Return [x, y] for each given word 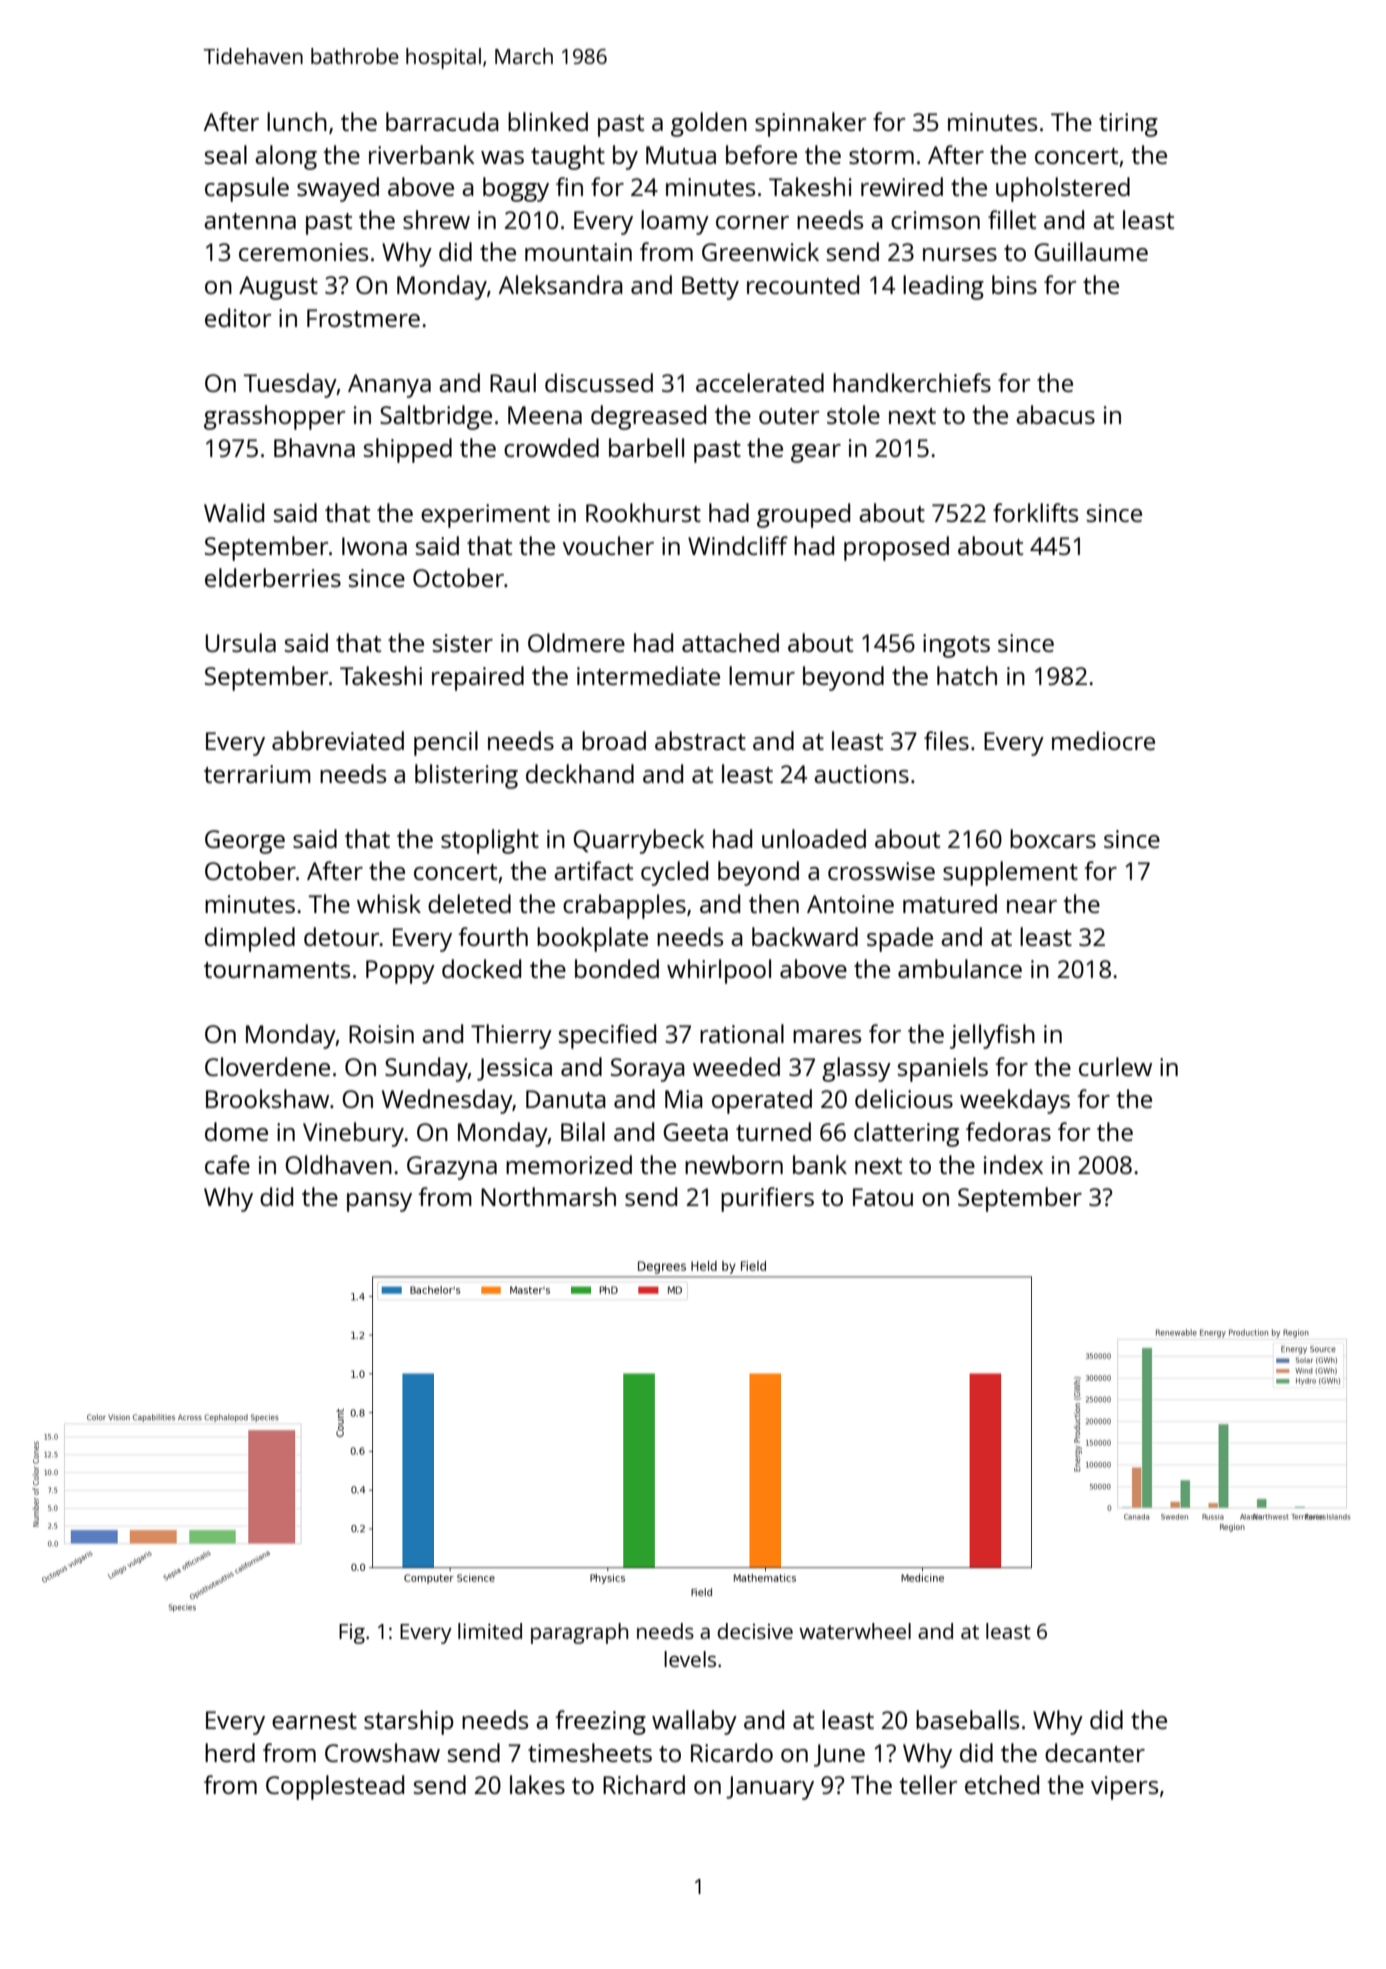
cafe [227, 1164]
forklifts [1035, 512]
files [946, 740]
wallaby [694, 1722]
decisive [755, 1631]
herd [230, 1752]
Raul [513, 382]
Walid [234, 512]
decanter [1095, 1752]
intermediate [648, 675]
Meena [545, 415]
